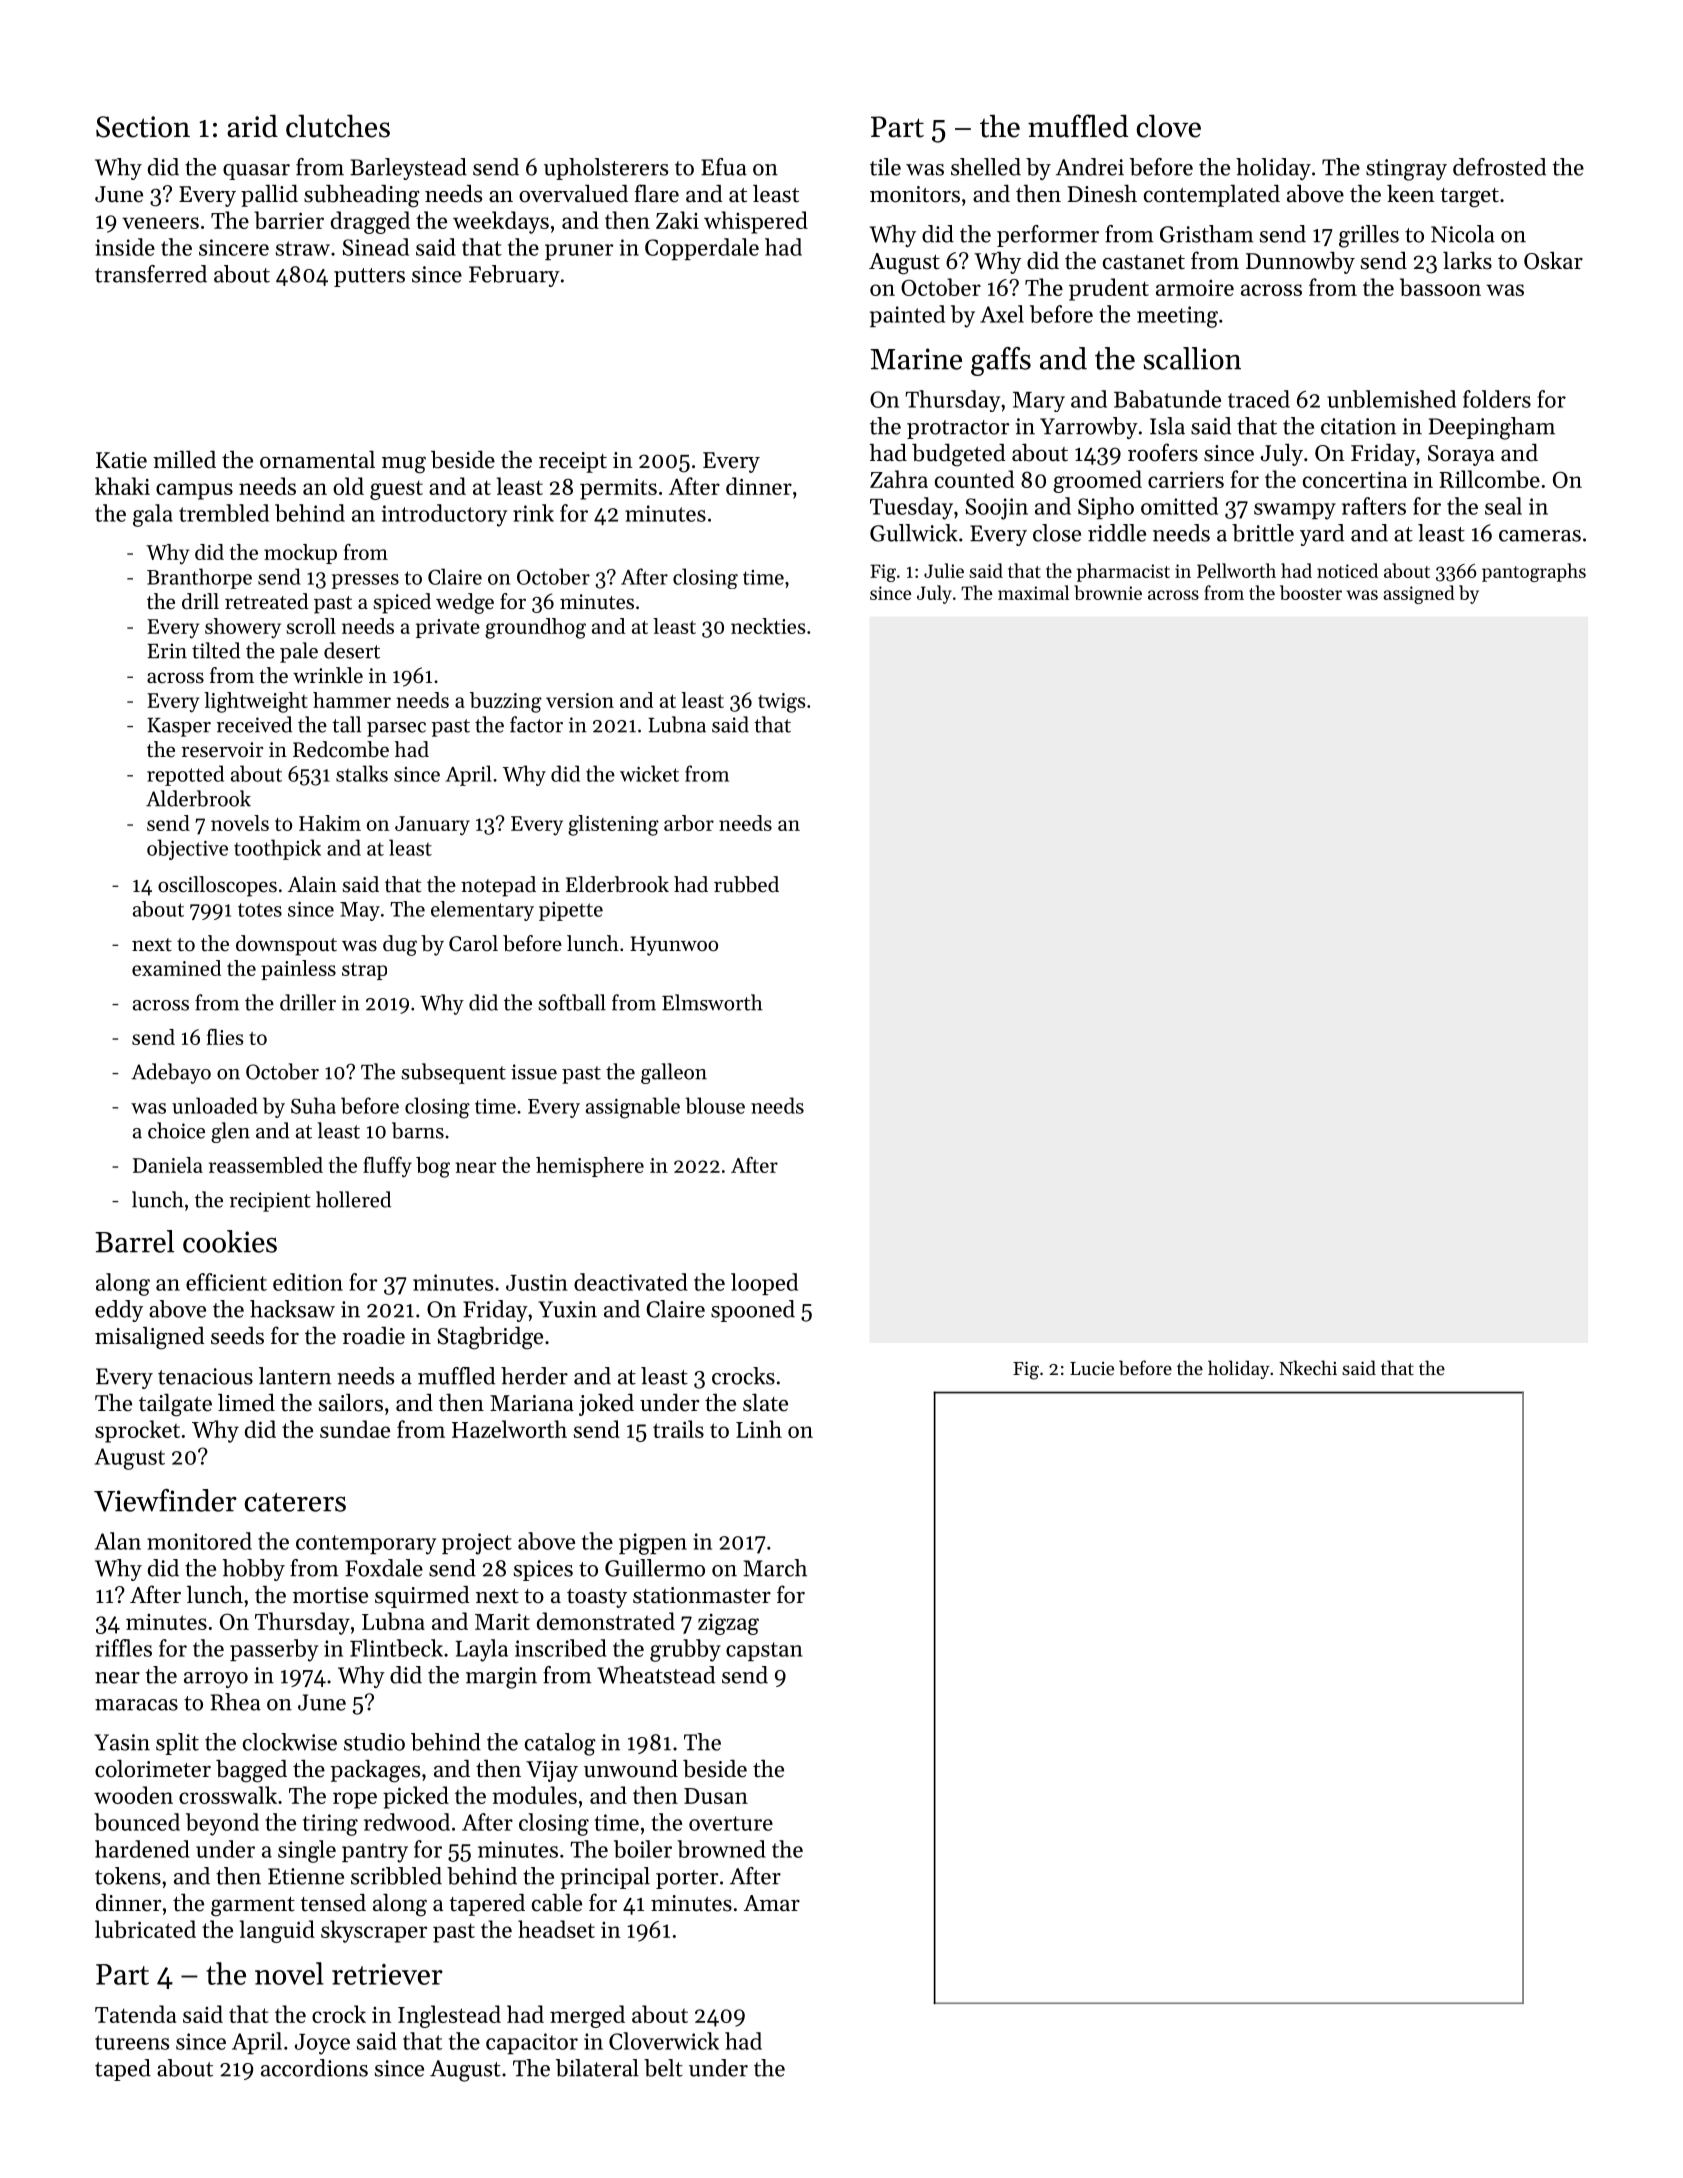  Describe the element at coordinates (590, 1167) in the page. I see `hemisphere` at that location.
